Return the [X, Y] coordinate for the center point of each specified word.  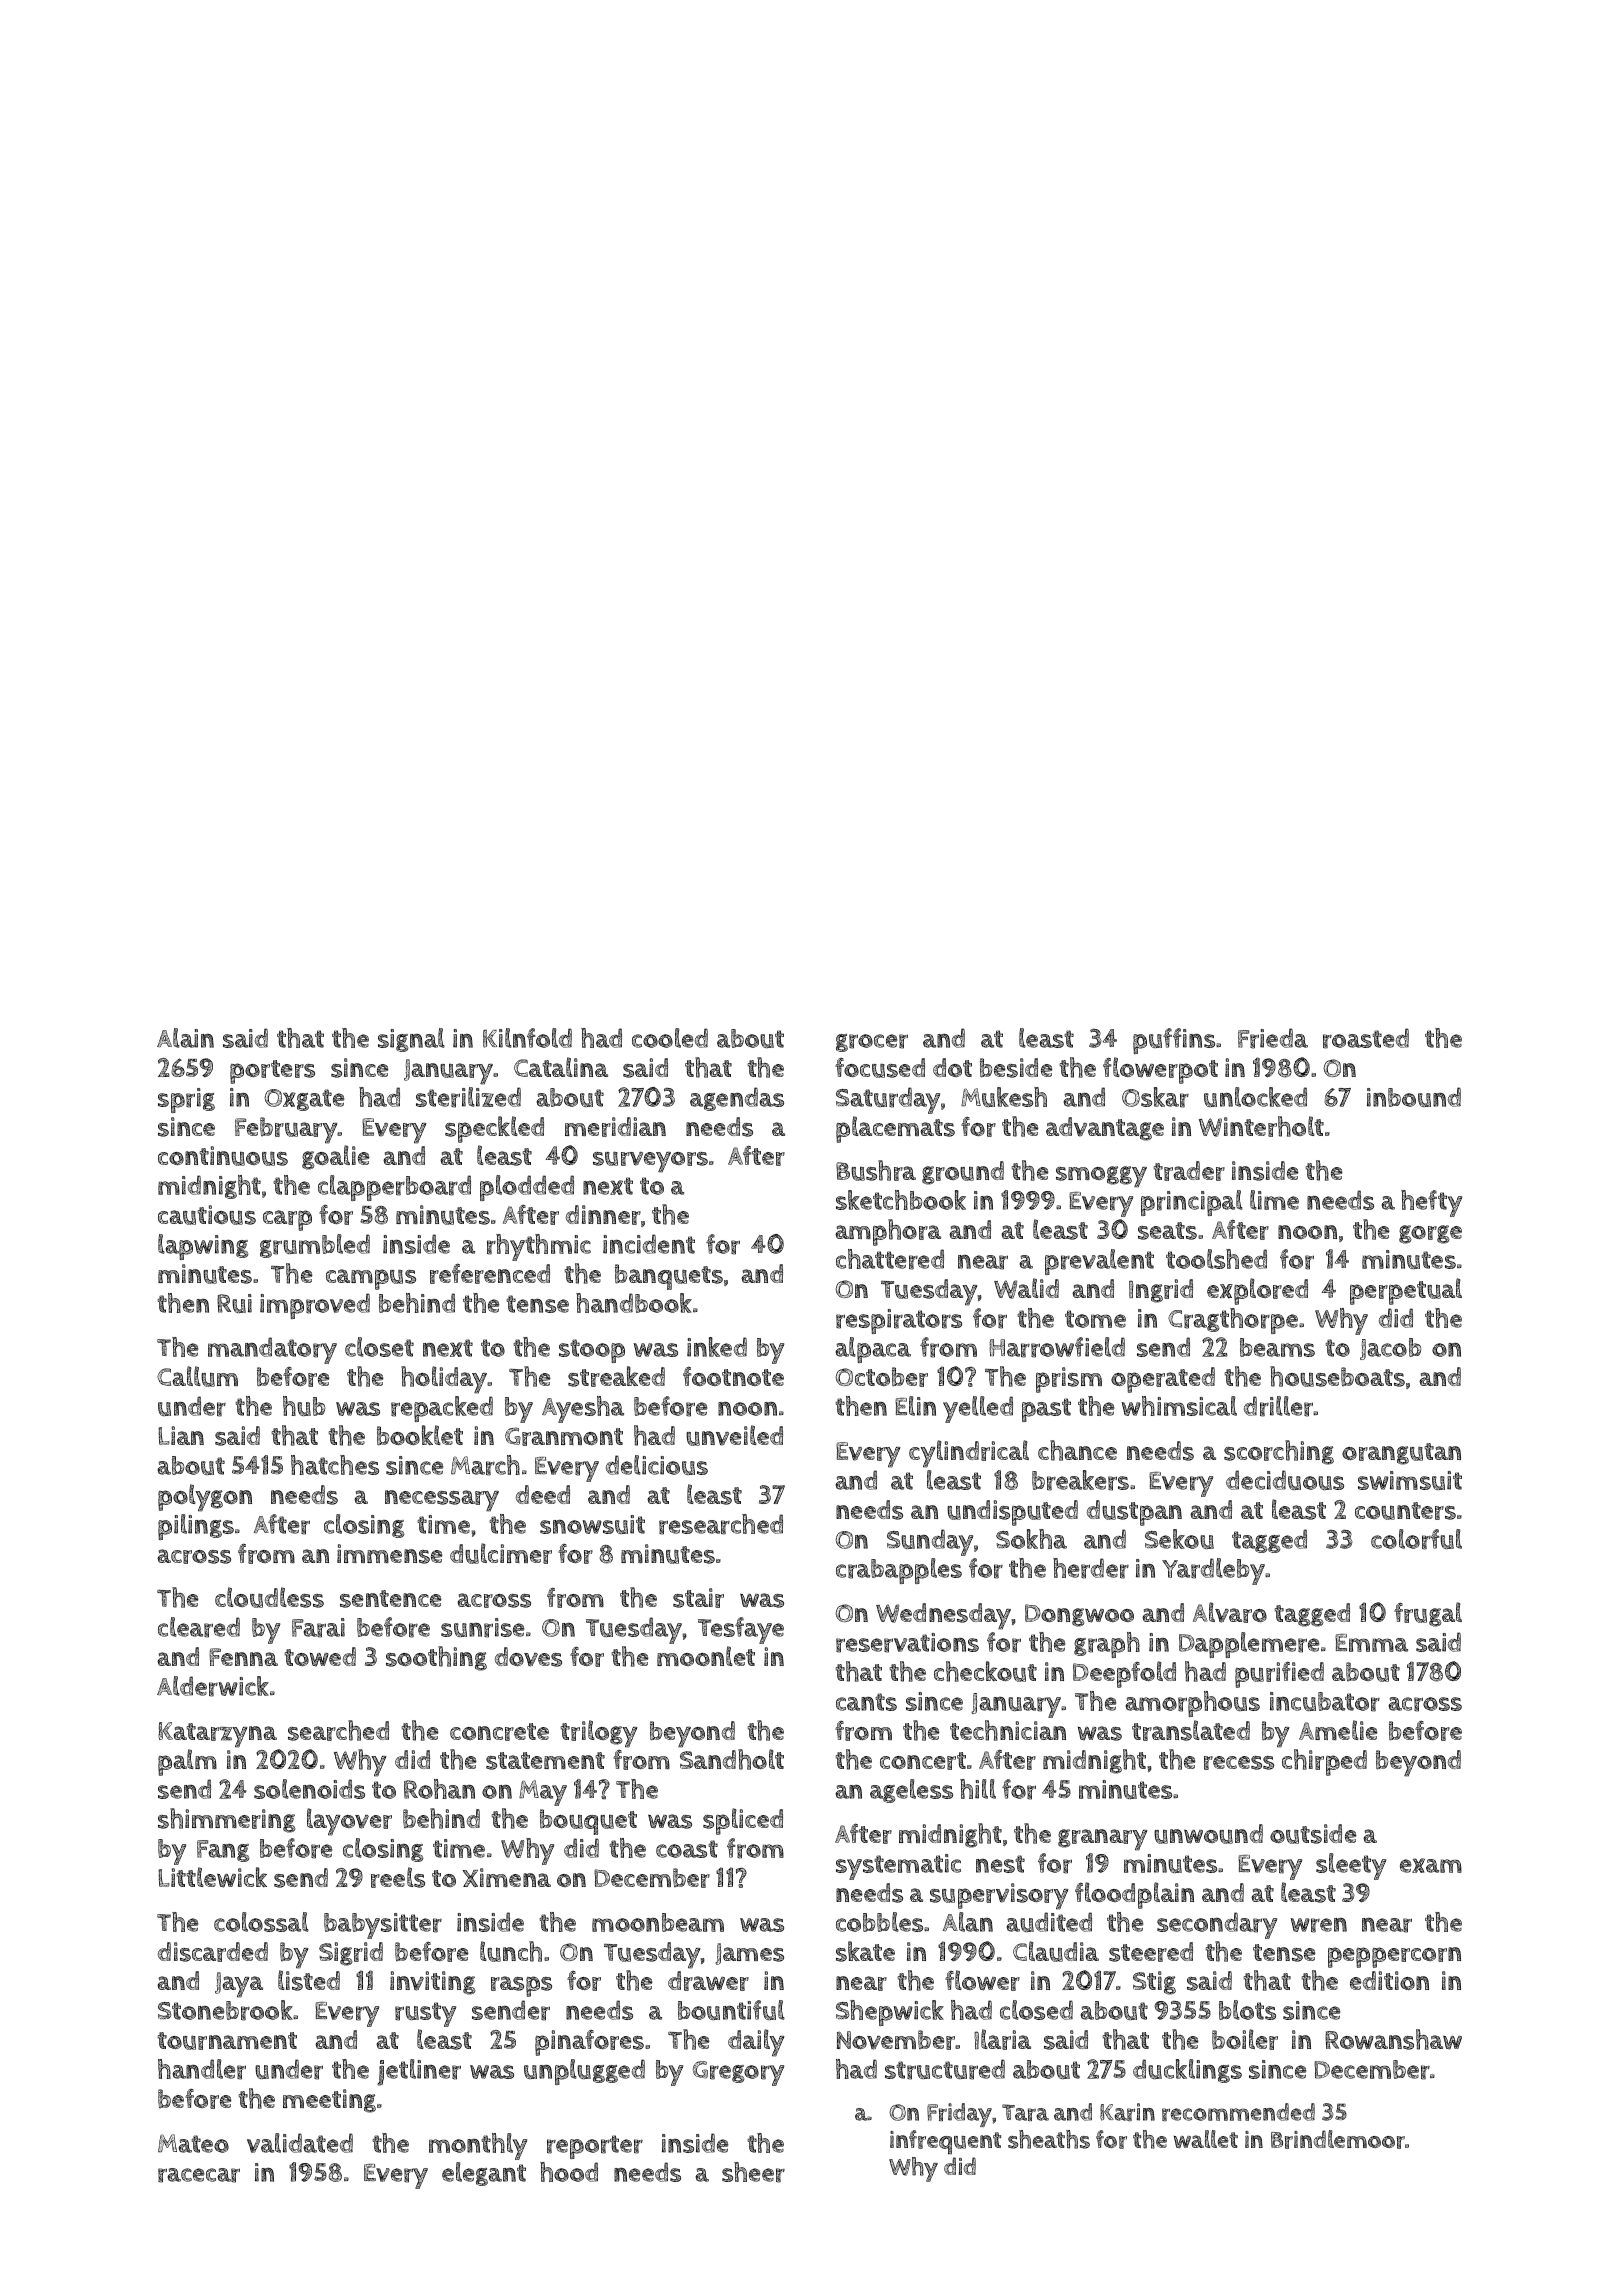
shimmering [227, 1820]
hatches [335, 1465]
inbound [1414, 1097]
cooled [670, 1038]
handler [202, 2069]
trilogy [599, 1734]
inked [717, 1347]
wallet [1206, 2139]
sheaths [1049, 2139]
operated [1163, 1380]
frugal [1428, 1614]
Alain [185, 1038]
